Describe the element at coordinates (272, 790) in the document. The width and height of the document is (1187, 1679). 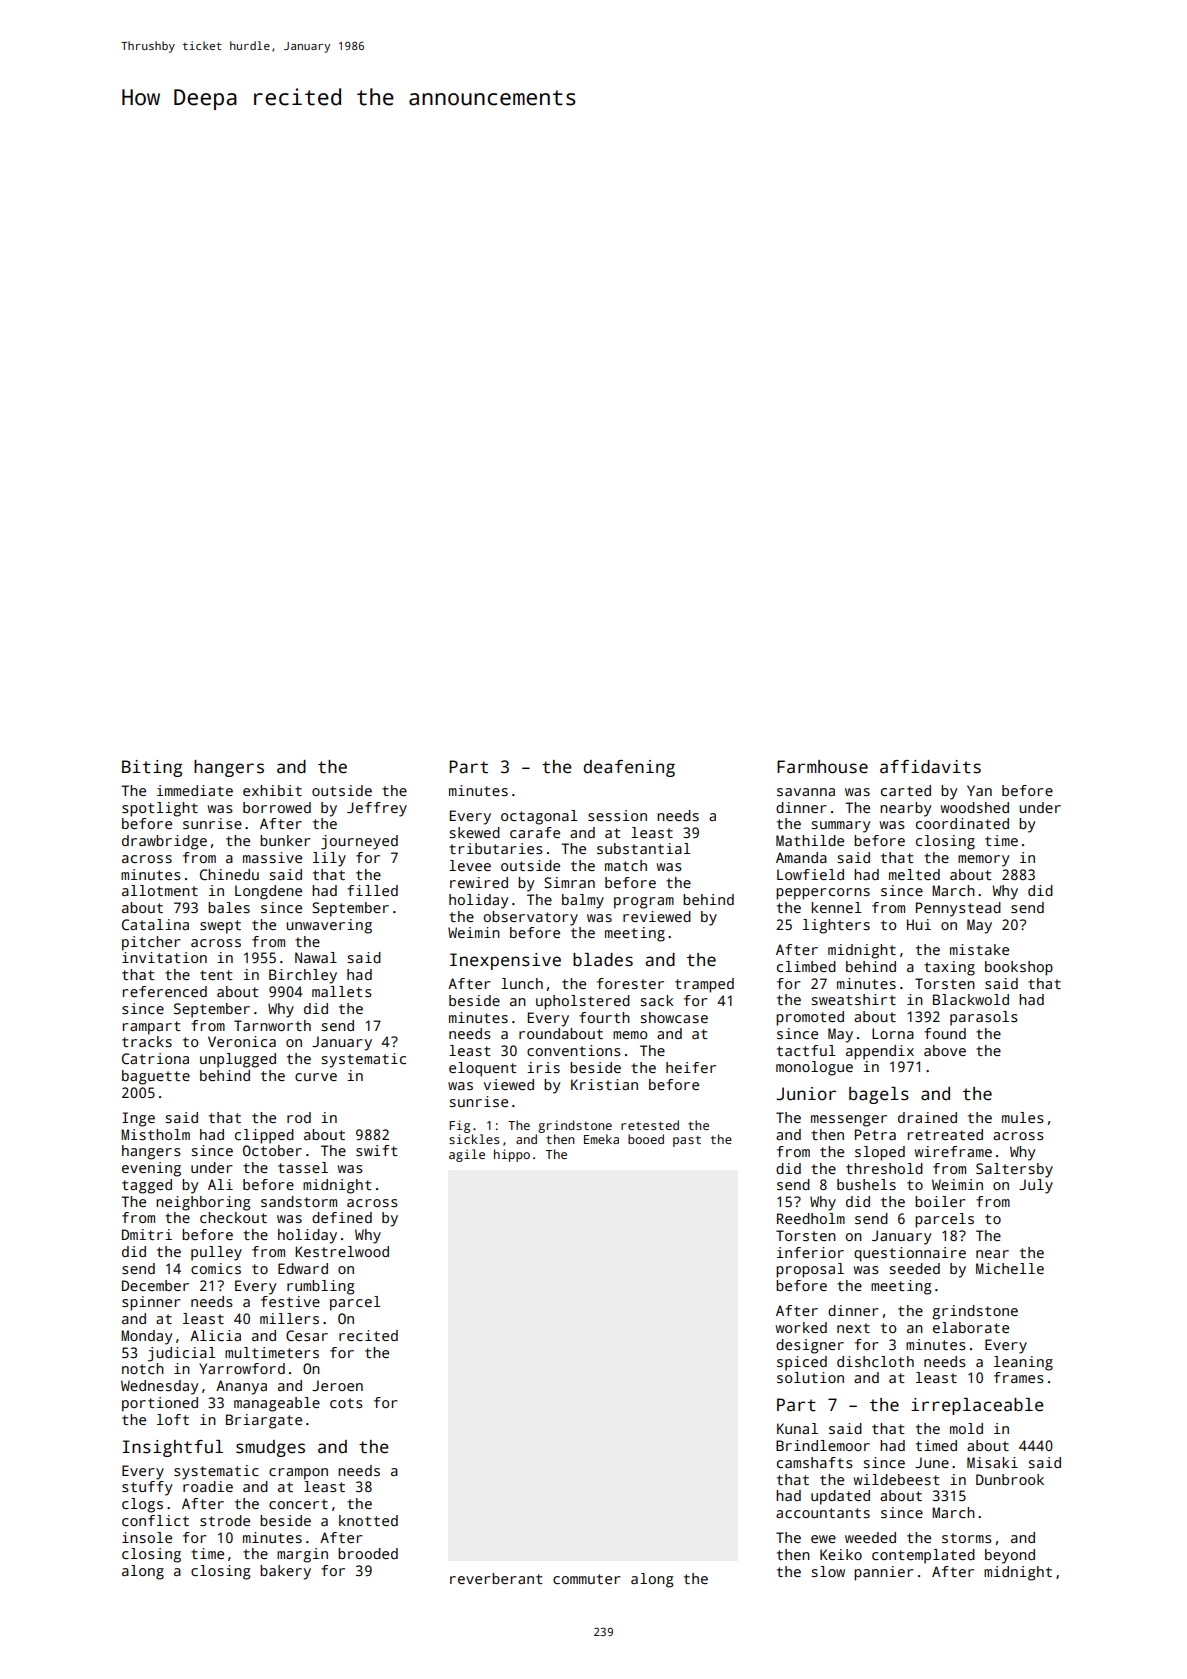
I see `exhibit` at that location.
